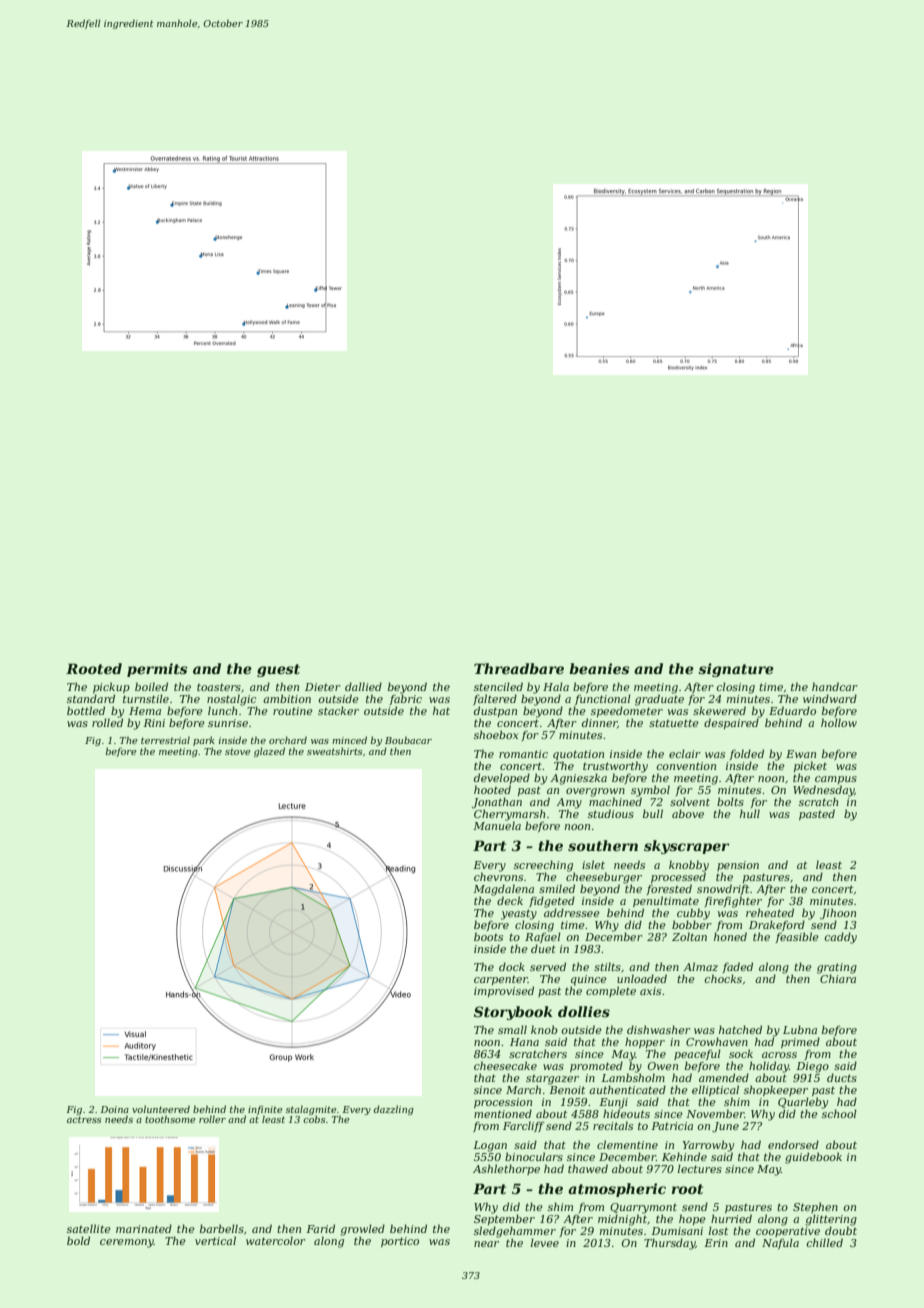 This document has width=924, height=1308. What do you see at coordinates (715, 1090) in the document?
I see `elliptical` at bounding box center [715, 1090].
